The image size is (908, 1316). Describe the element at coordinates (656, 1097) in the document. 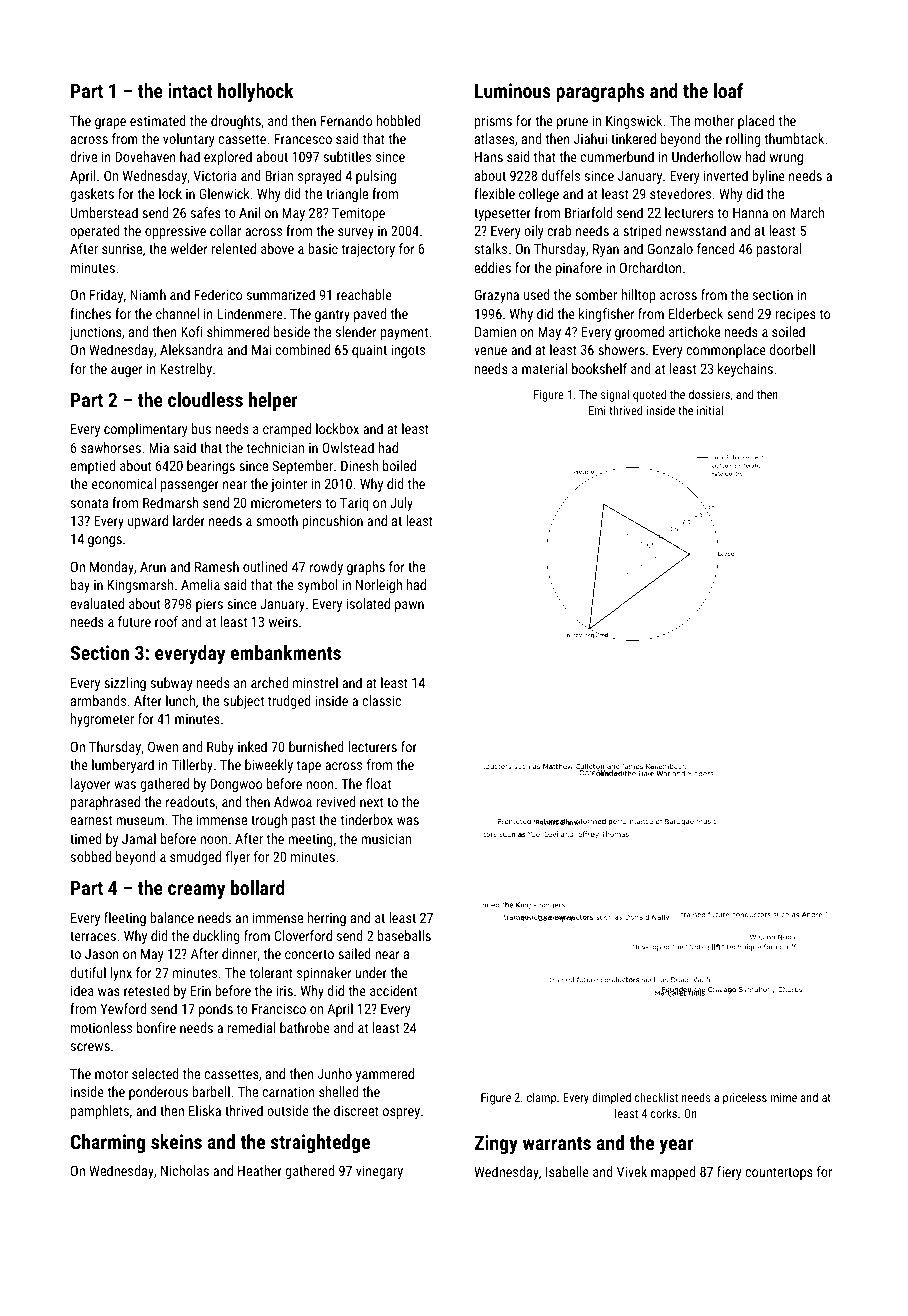

I see `checklist` at that location.
